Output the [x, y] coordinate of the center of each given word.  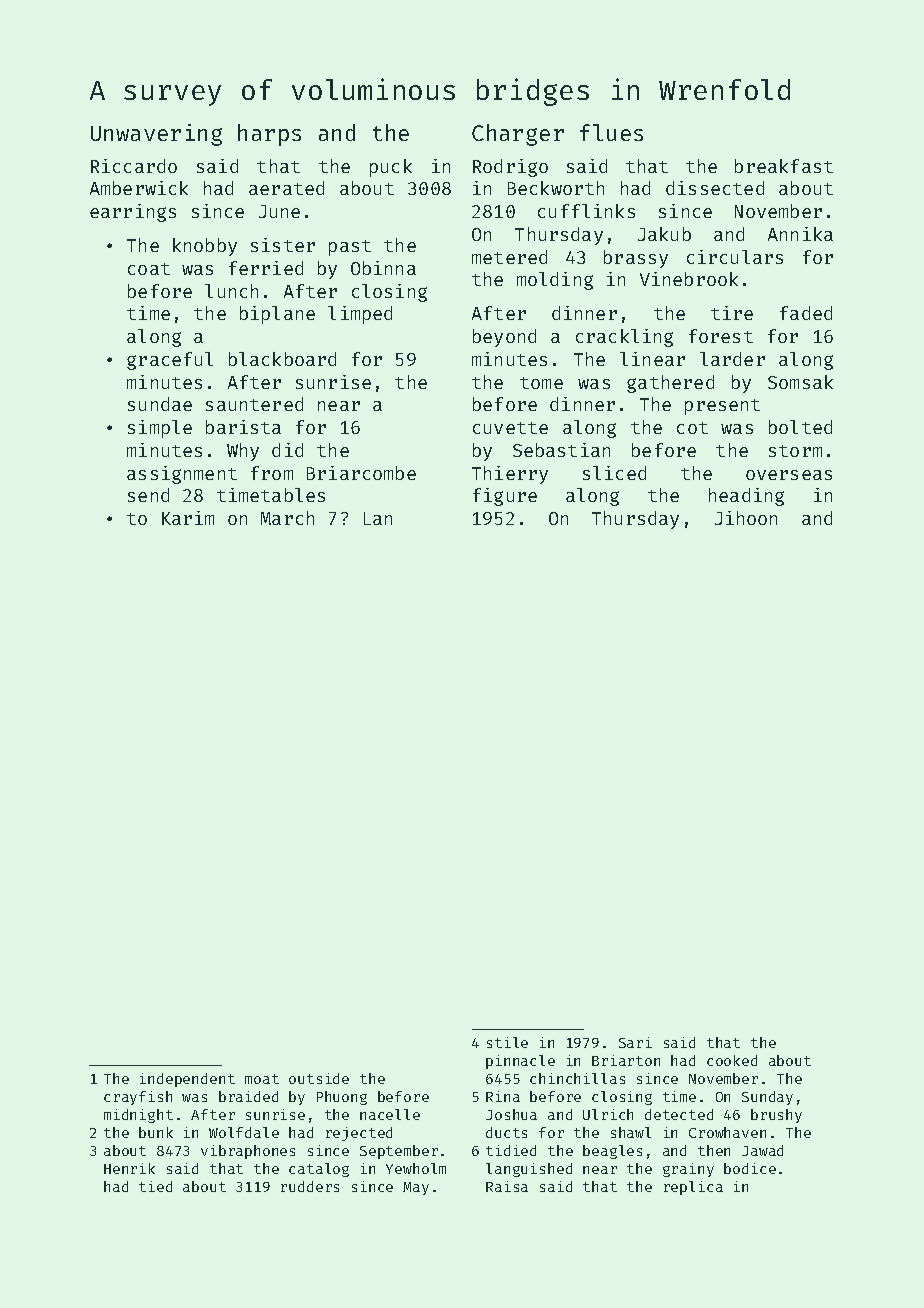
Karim [188, 518]
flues [611, 132]
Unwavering [156, 135]
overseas [789, 475]
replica [693, 1188]
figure [505, 497]
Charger [518, 135]
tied [155, 1186]
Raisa [507, 1186]
